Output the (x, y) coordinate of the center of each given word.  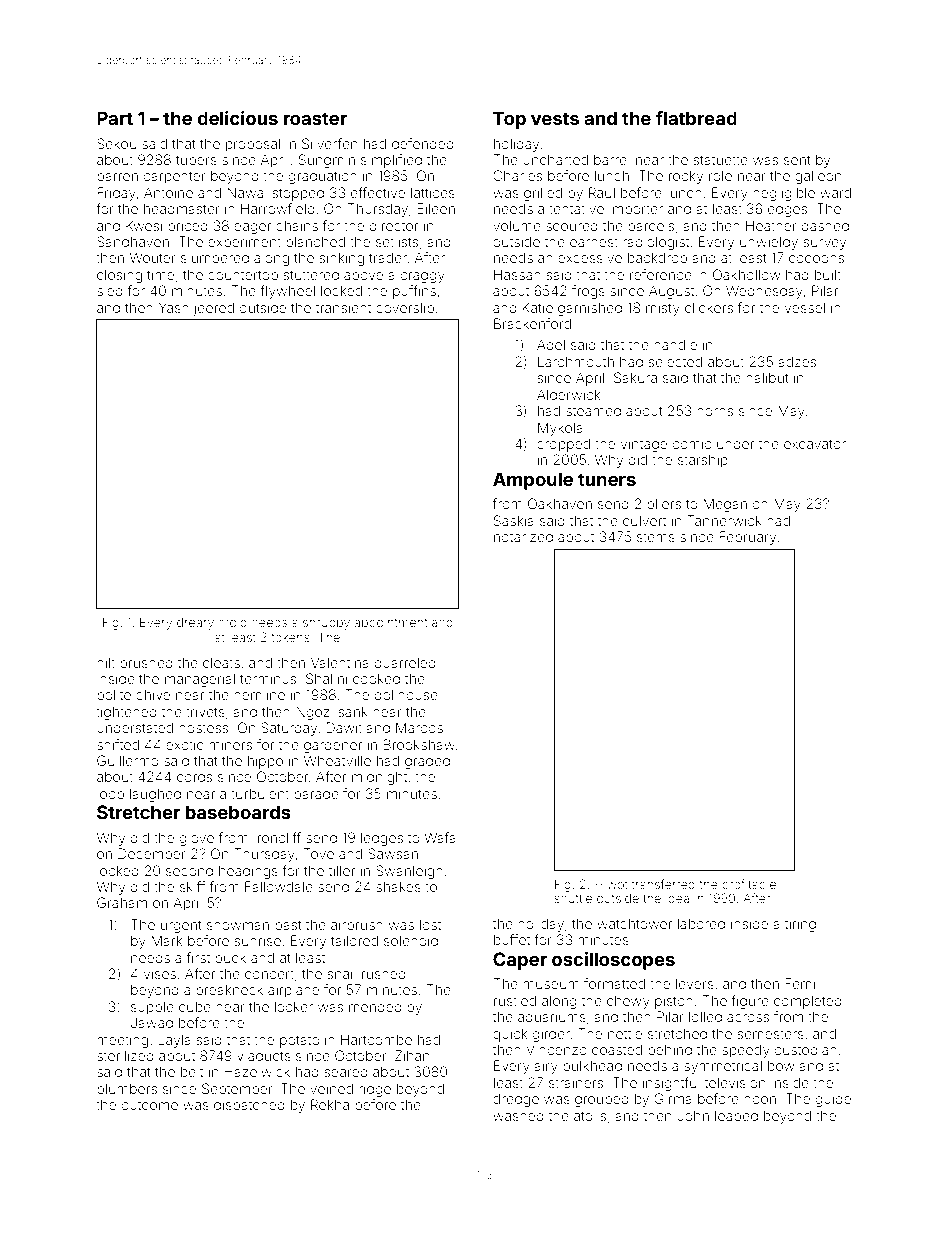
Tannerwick (724, 520)
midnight (379, 778)
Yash (174, 307)
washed (518, 1116)
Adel (551, 344)
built (828, 274)
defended (423, 143)
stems (656, 537)
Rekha (330, 1104)
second (189, 870)
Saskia (514, 520)
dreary (195, 624)
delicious (237, 118)
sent (797, 160)
